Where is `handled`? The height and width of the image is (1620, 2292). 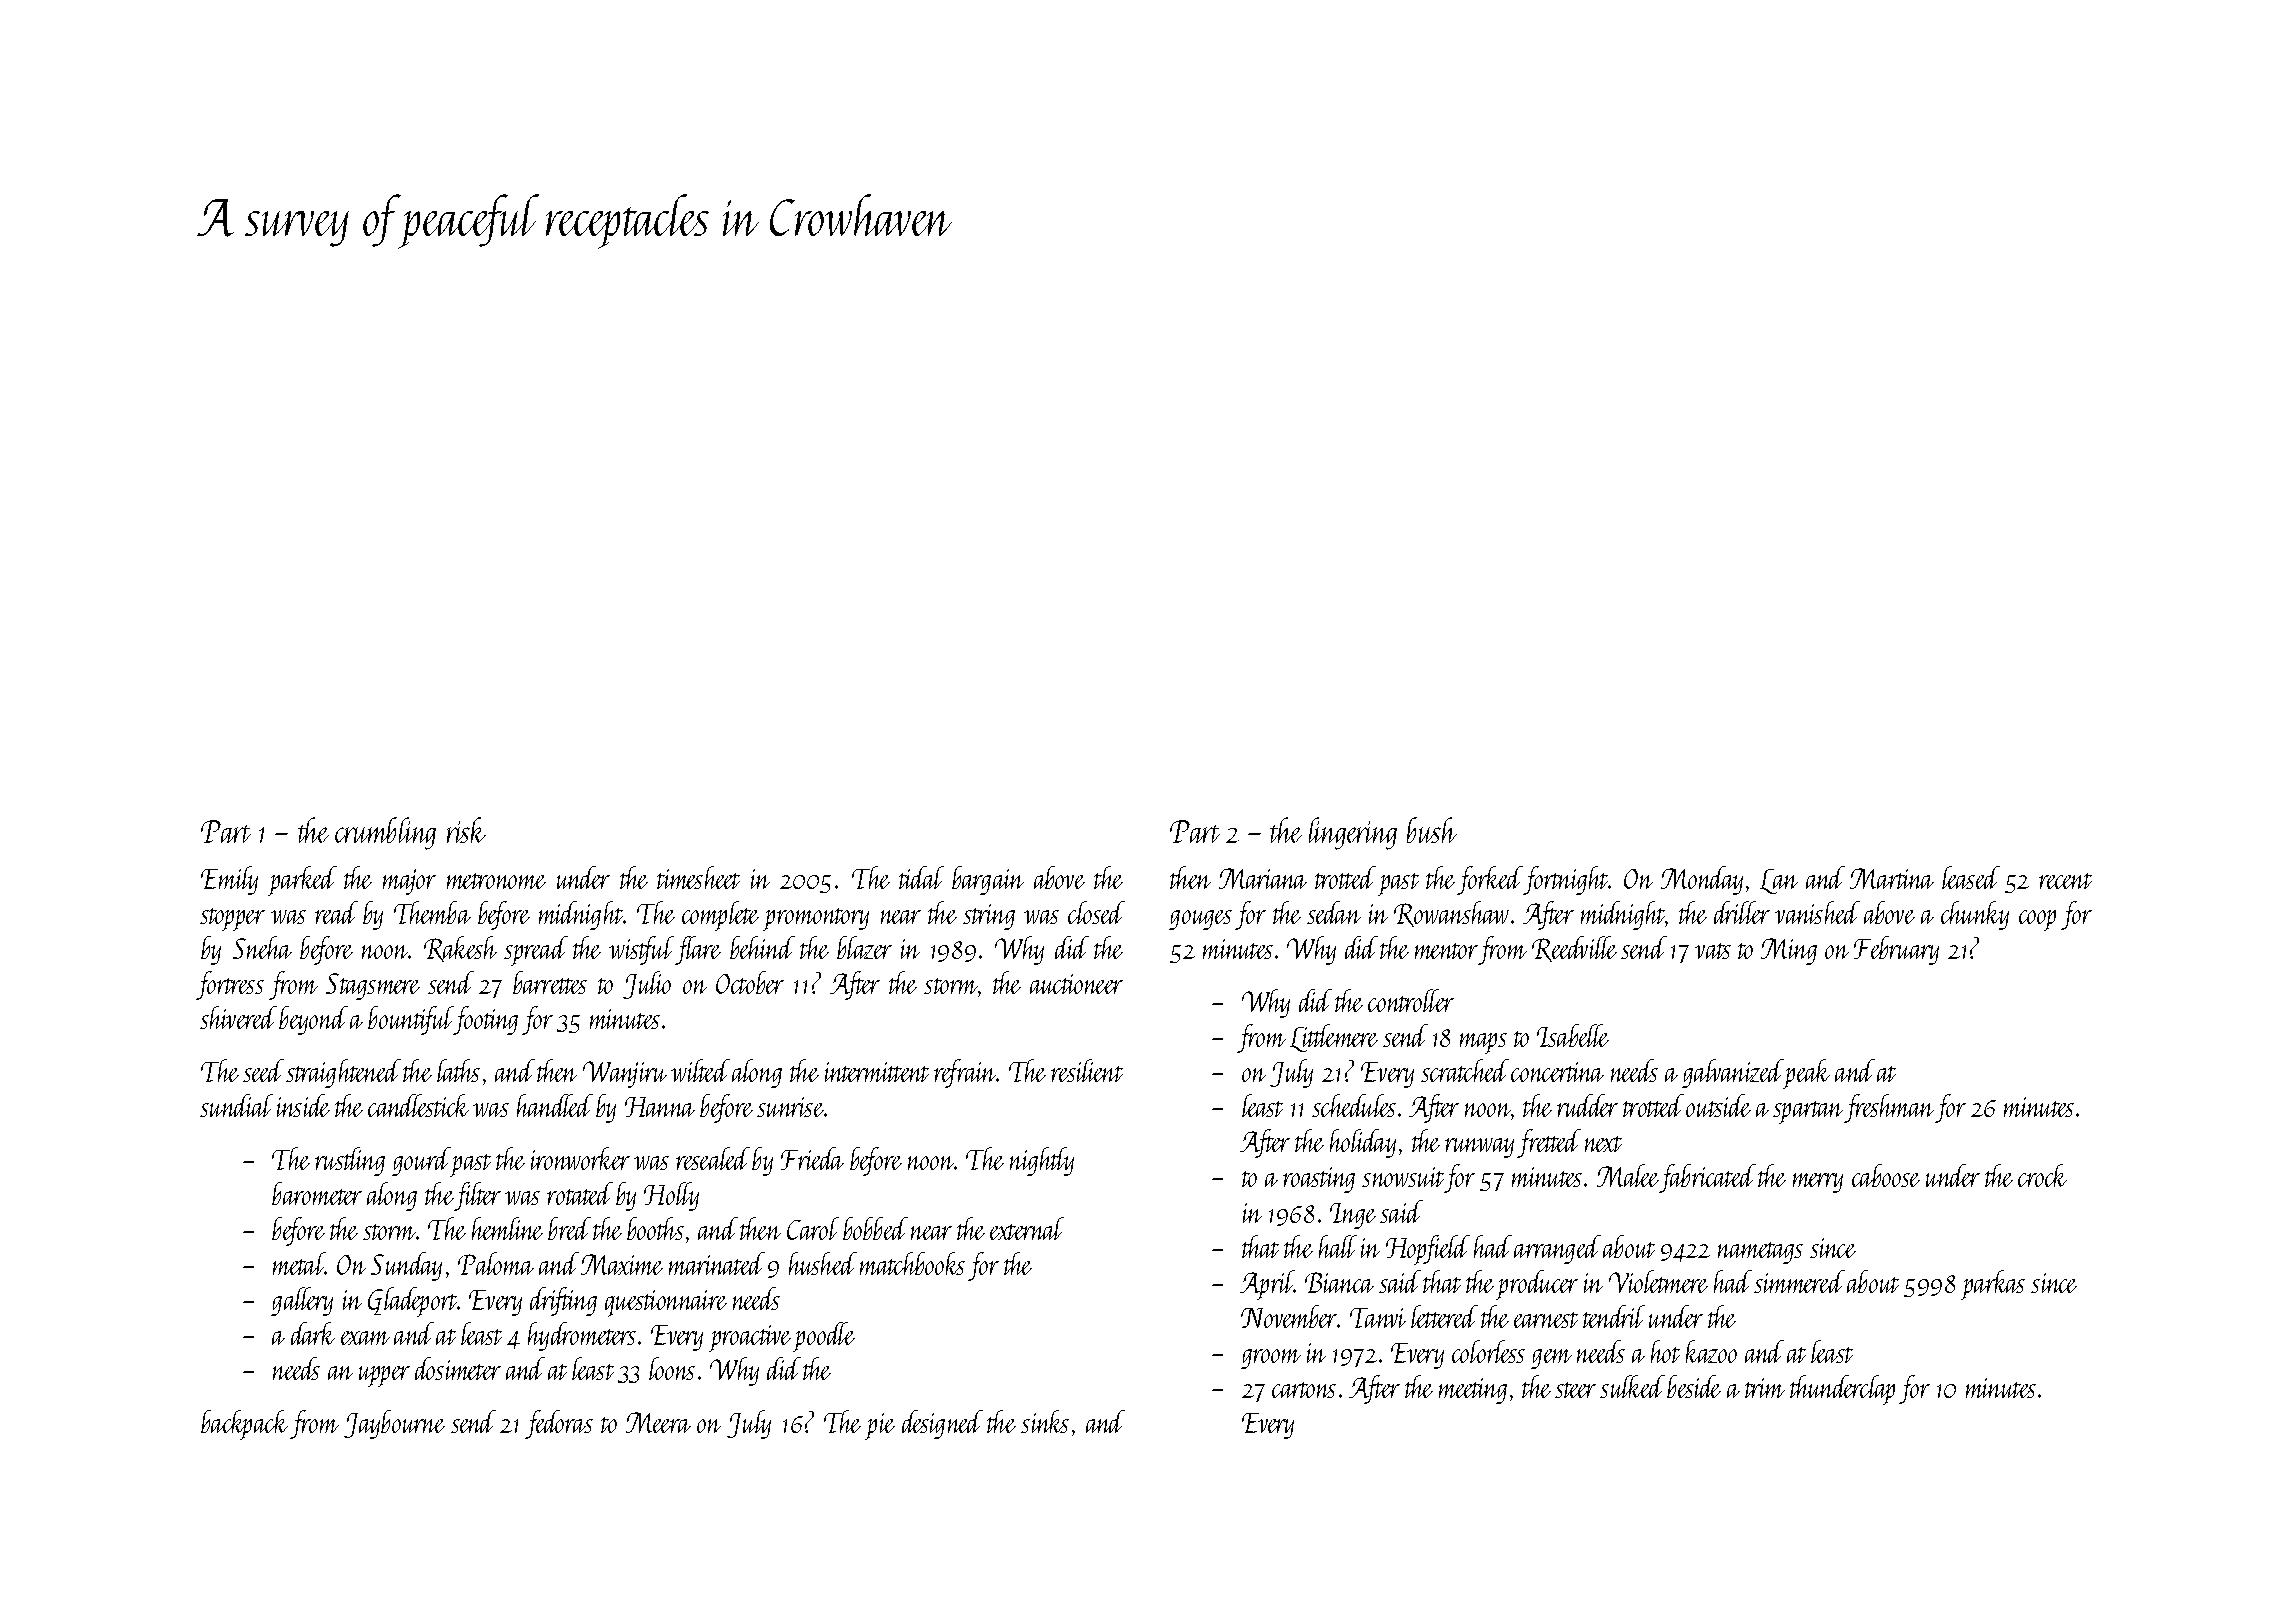 handled is located at coordinates (555, 1105).
